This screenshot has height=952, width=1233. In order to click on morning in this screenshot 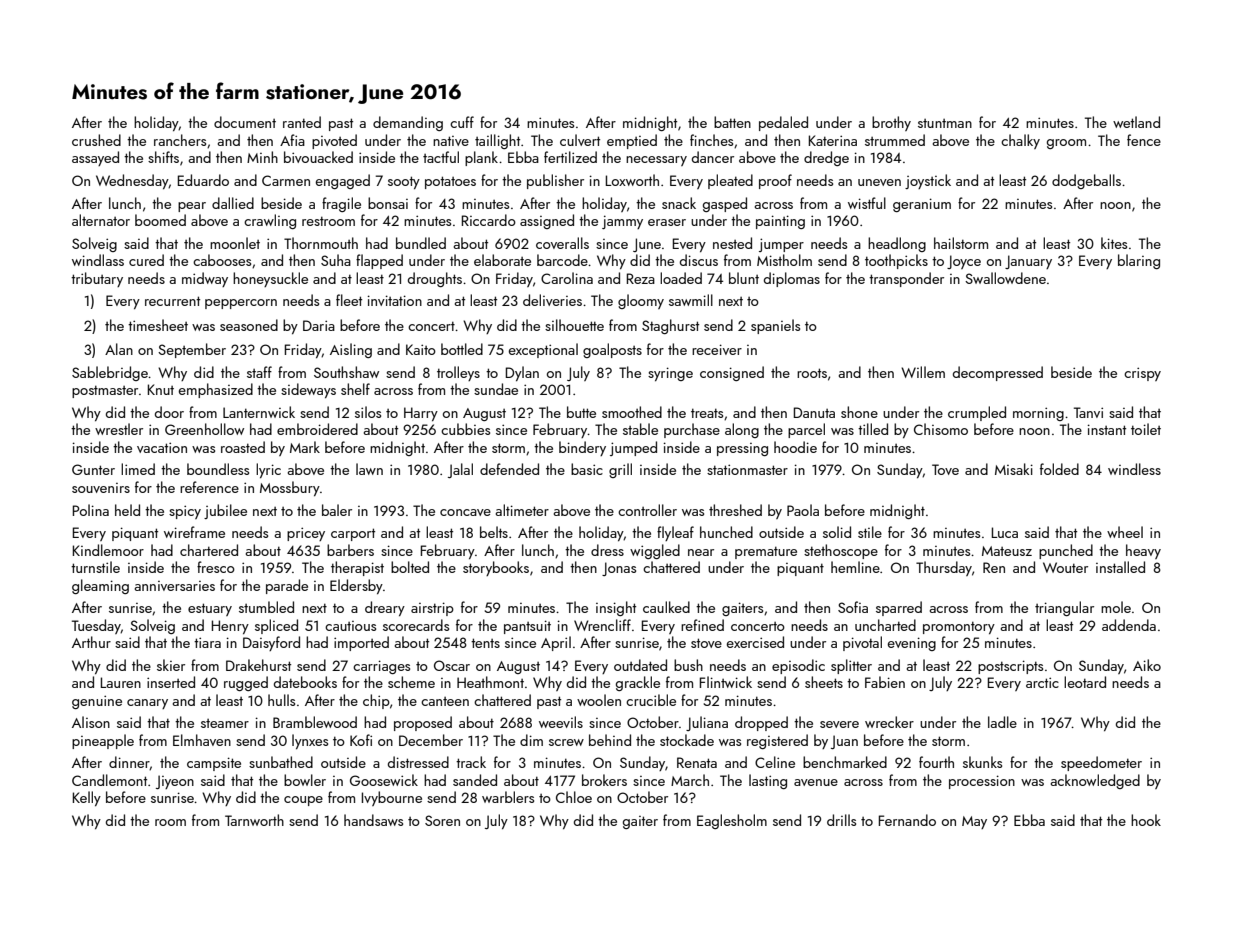, I will do `click(1038, 414)`.
